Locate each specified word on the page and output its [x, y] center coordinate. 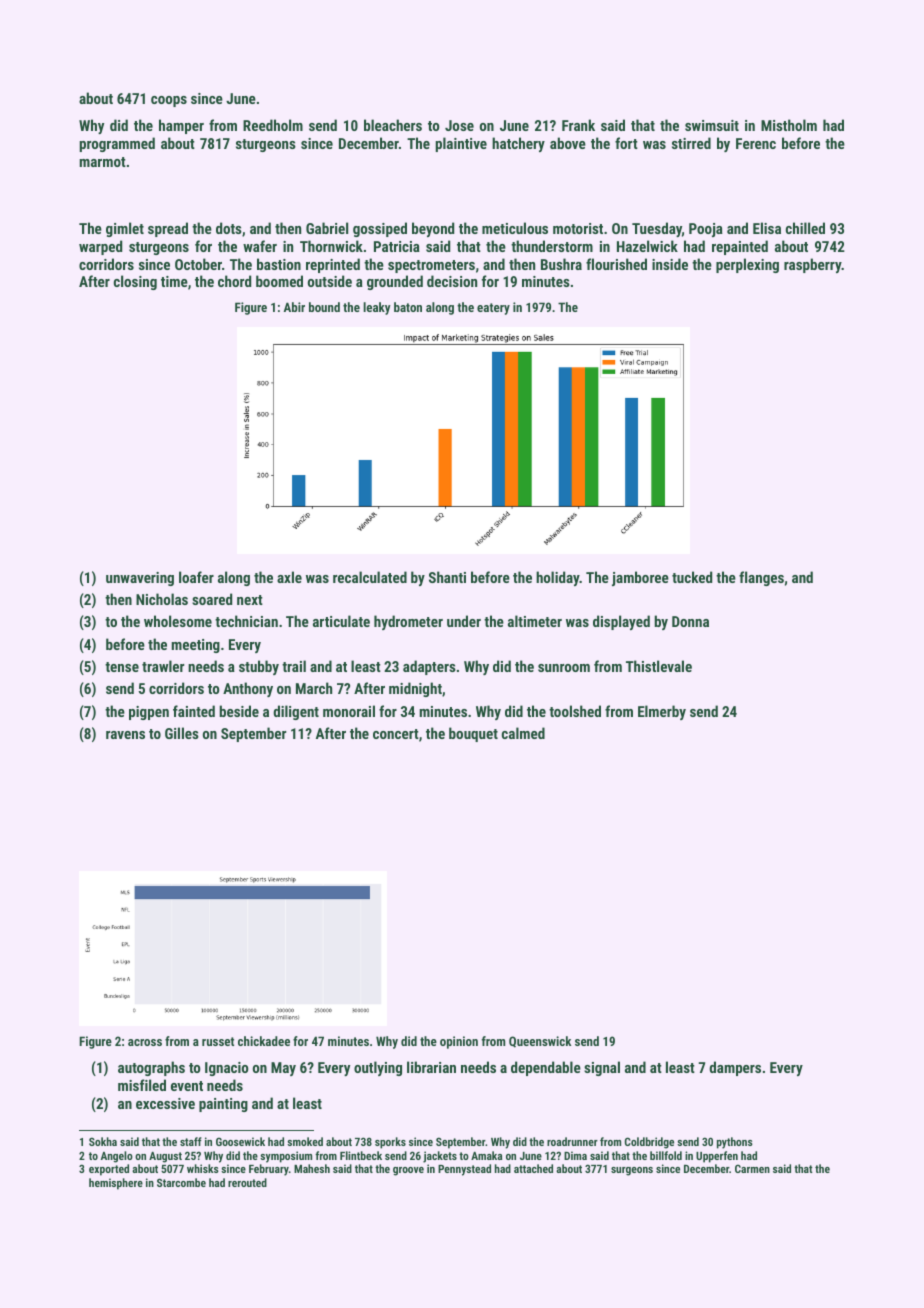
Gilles [182, 733]
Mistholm [789, 125]
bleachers [393, 125]
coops [169, 101]
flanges [761, 578]
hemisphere [116, 1184]
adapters [429, 667]
